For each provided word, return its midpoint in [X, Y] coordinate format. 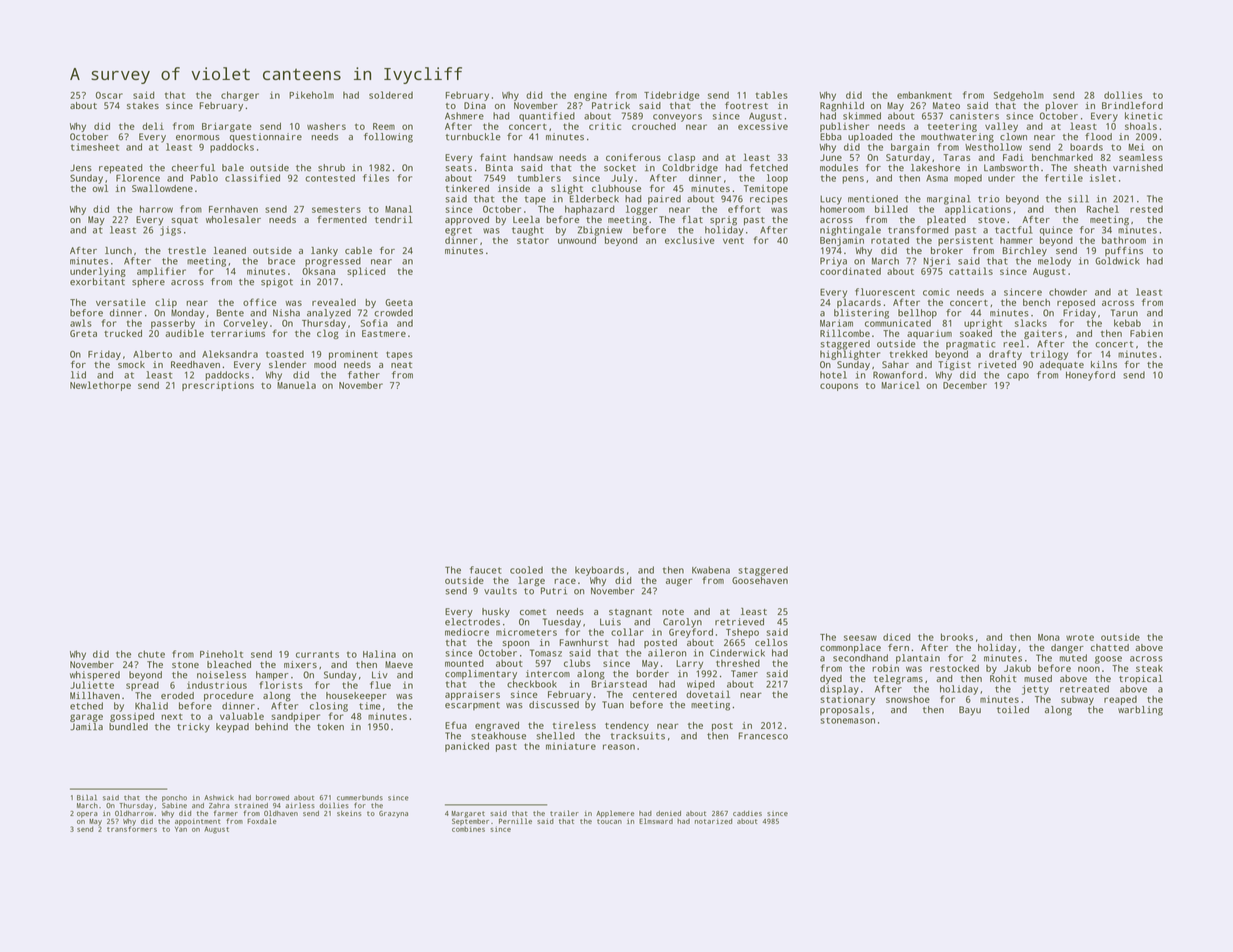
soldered [391, 95]
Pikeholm [311, 95]
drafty [1005, 355]
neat [401, 365]
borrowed [272, 798]
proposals [845, 711]
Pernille [515, 821]
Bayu [970, 711]
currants [317, 654]
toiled [1013, 710]
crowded [393, 313]
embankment [924, 95]
